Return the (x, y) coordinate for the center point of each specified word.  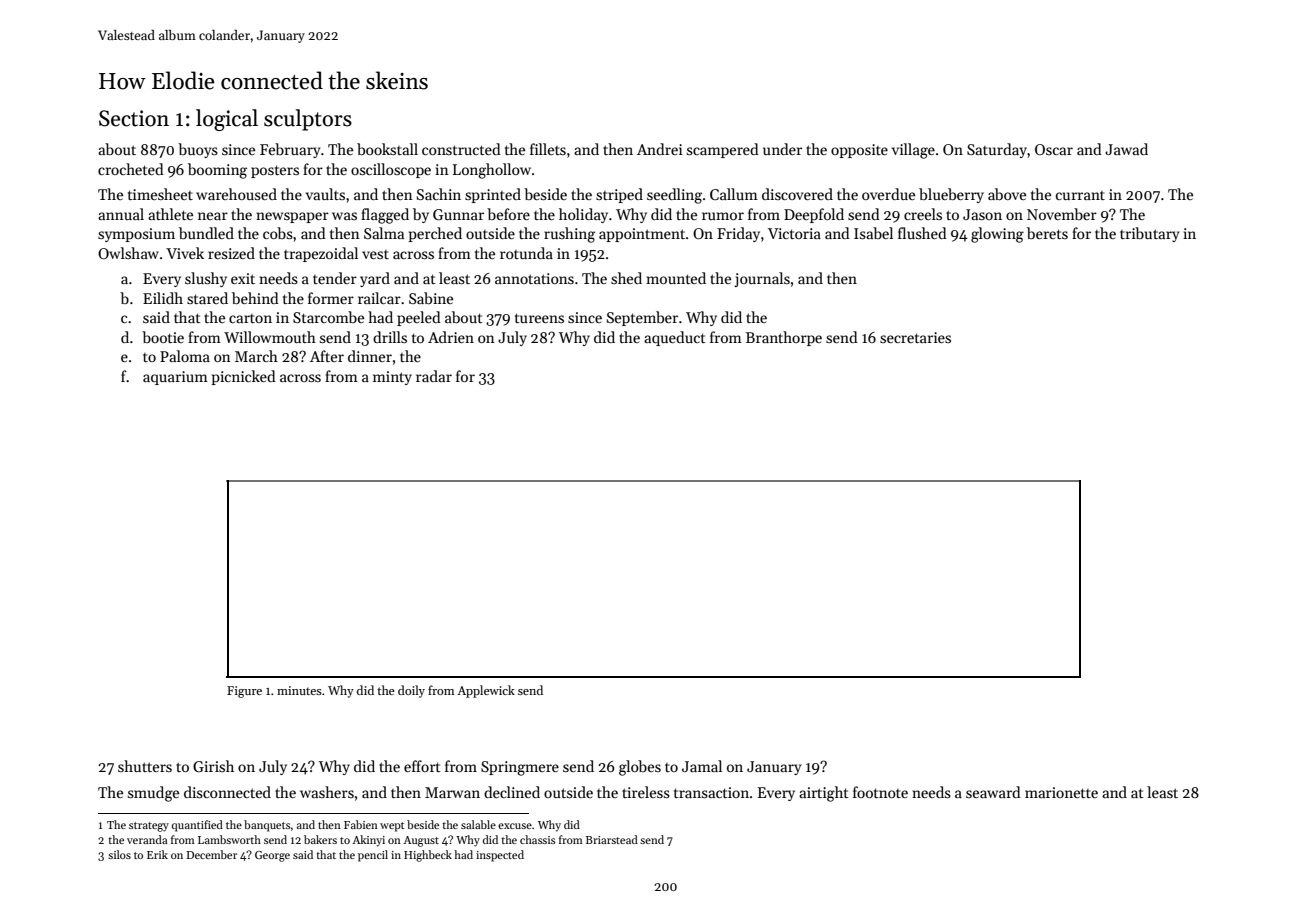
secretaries (915, 337)
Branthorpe (784, 338)
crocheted (131, 169)
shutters (145, 766)
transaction (711, 792)
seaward (993, 792)
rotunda (526, 253)
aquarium (175, 378)
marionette (1061, 792)
